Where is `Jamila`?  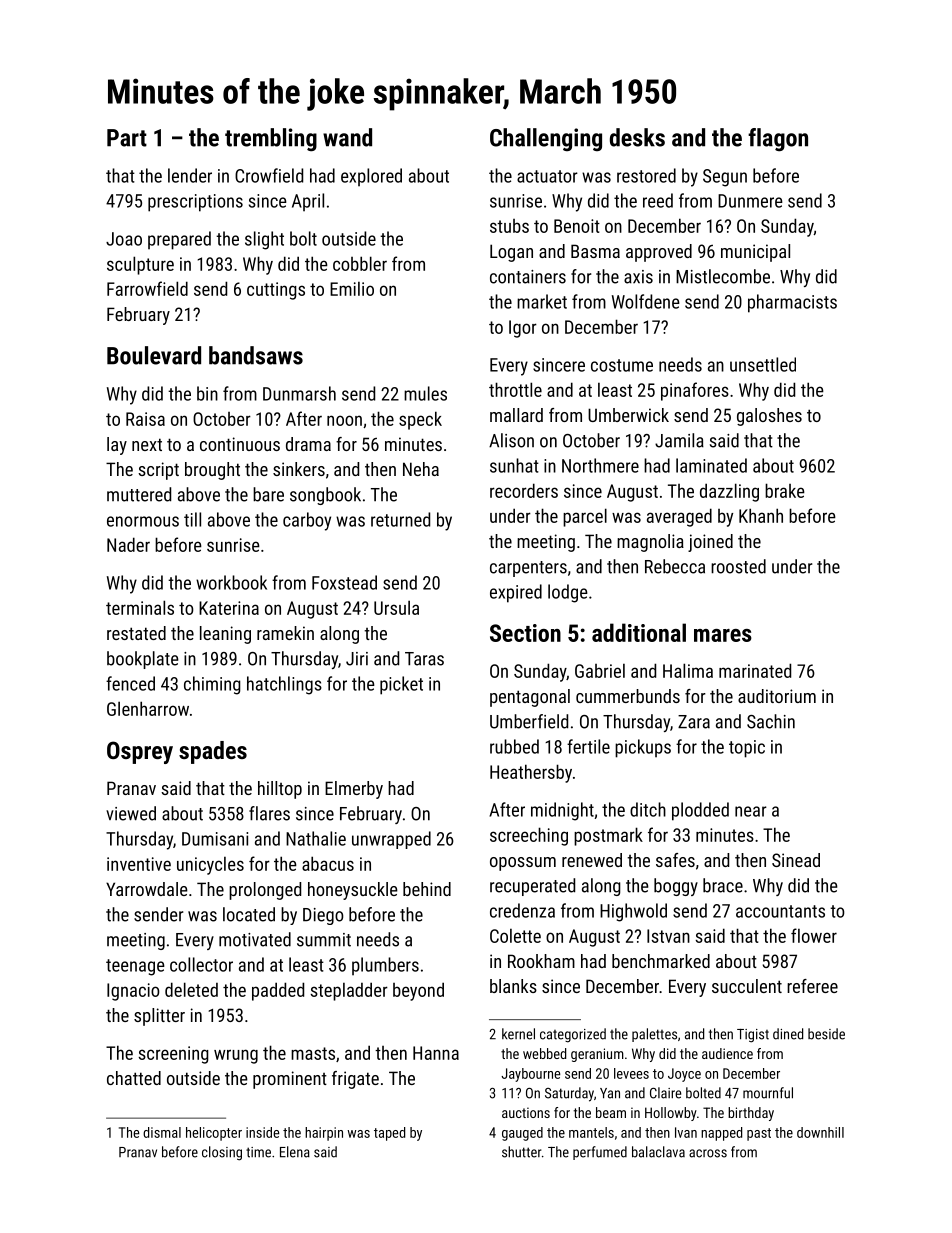 Jamila is located at coordinates (679, 440).
